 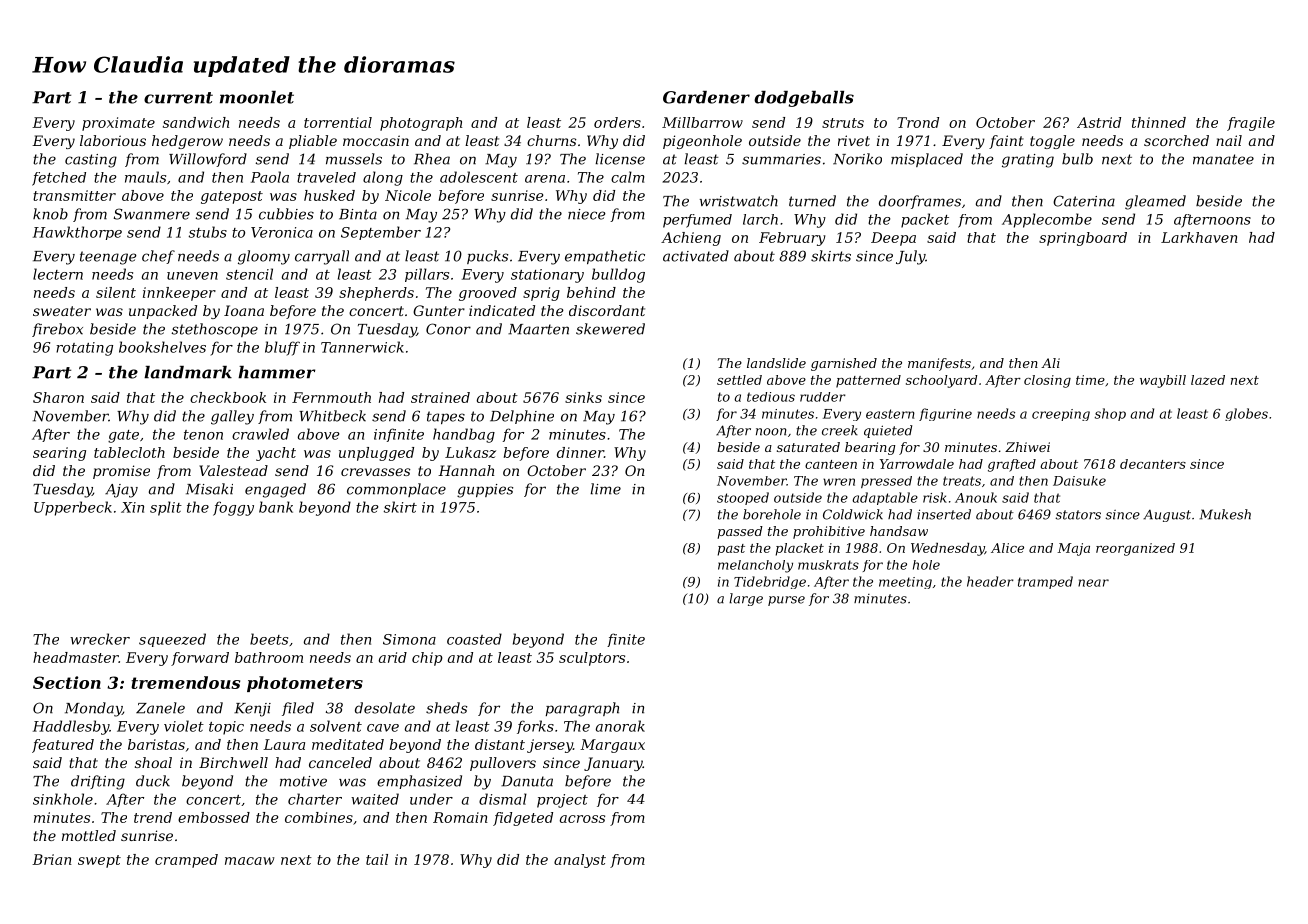 I want to click on activated, so click(x=696, y=256).
